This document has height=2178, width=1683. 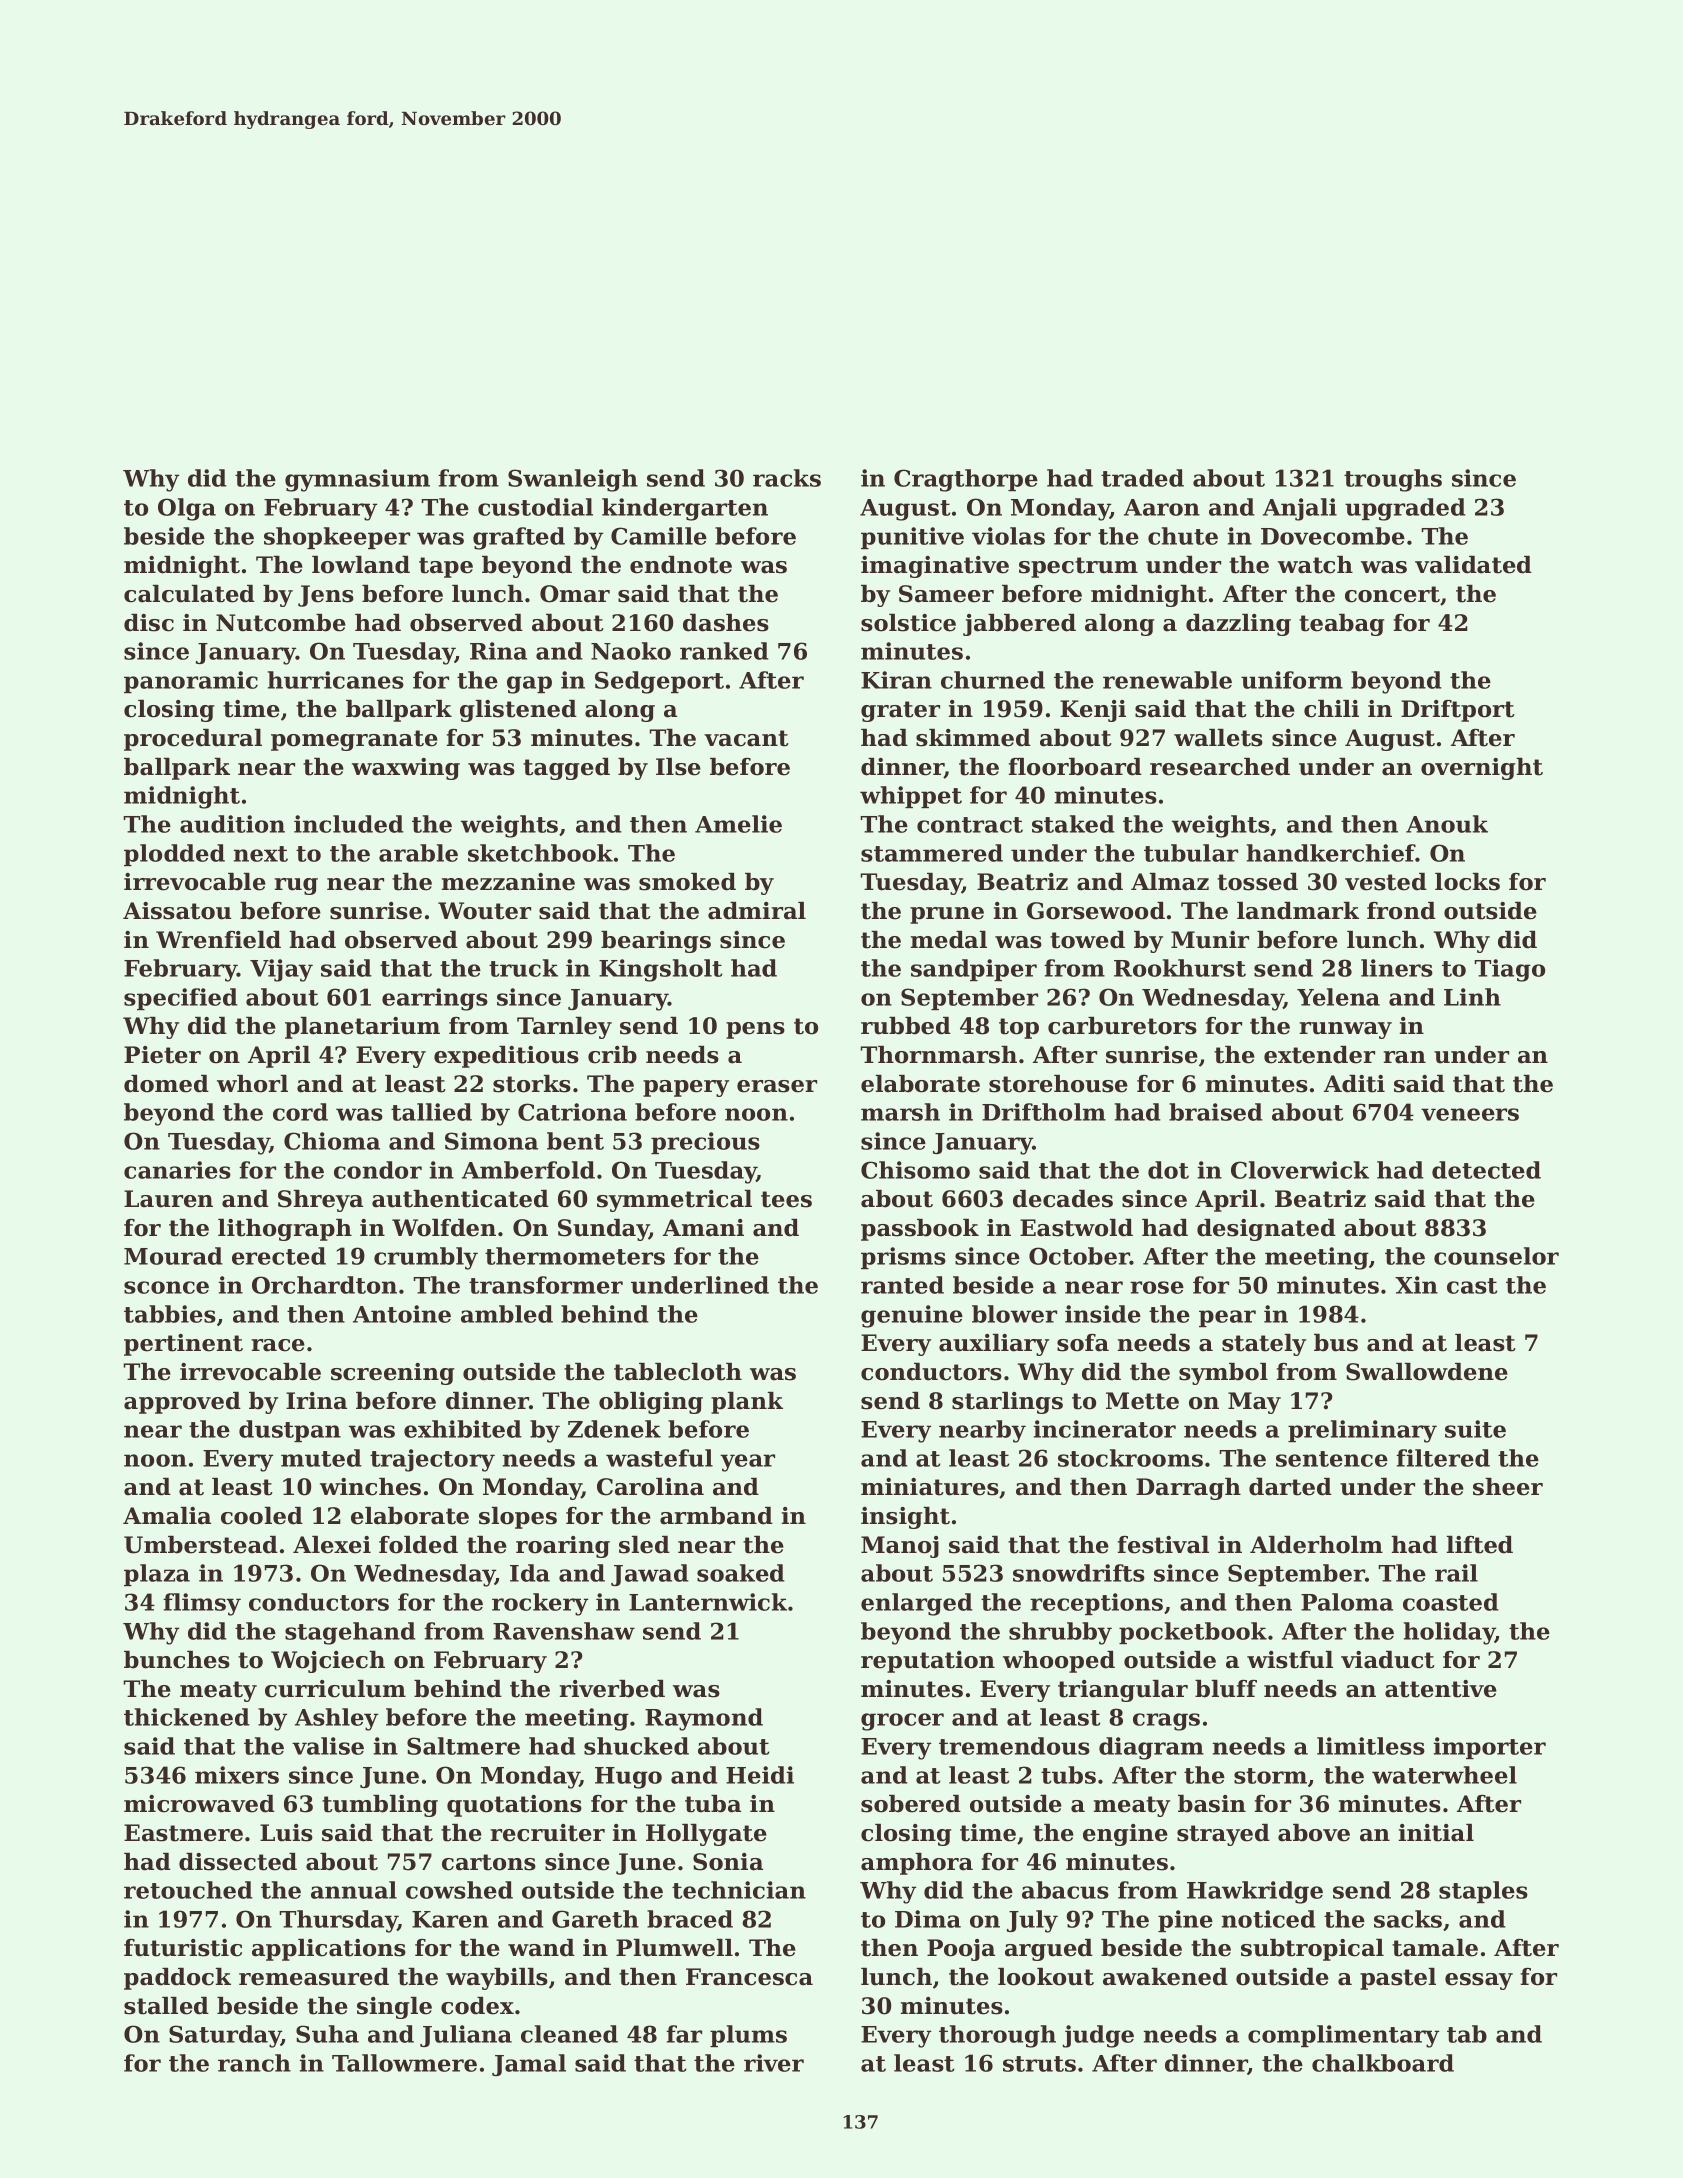 I want to click on stalled, so click(x=166, y=2006).
